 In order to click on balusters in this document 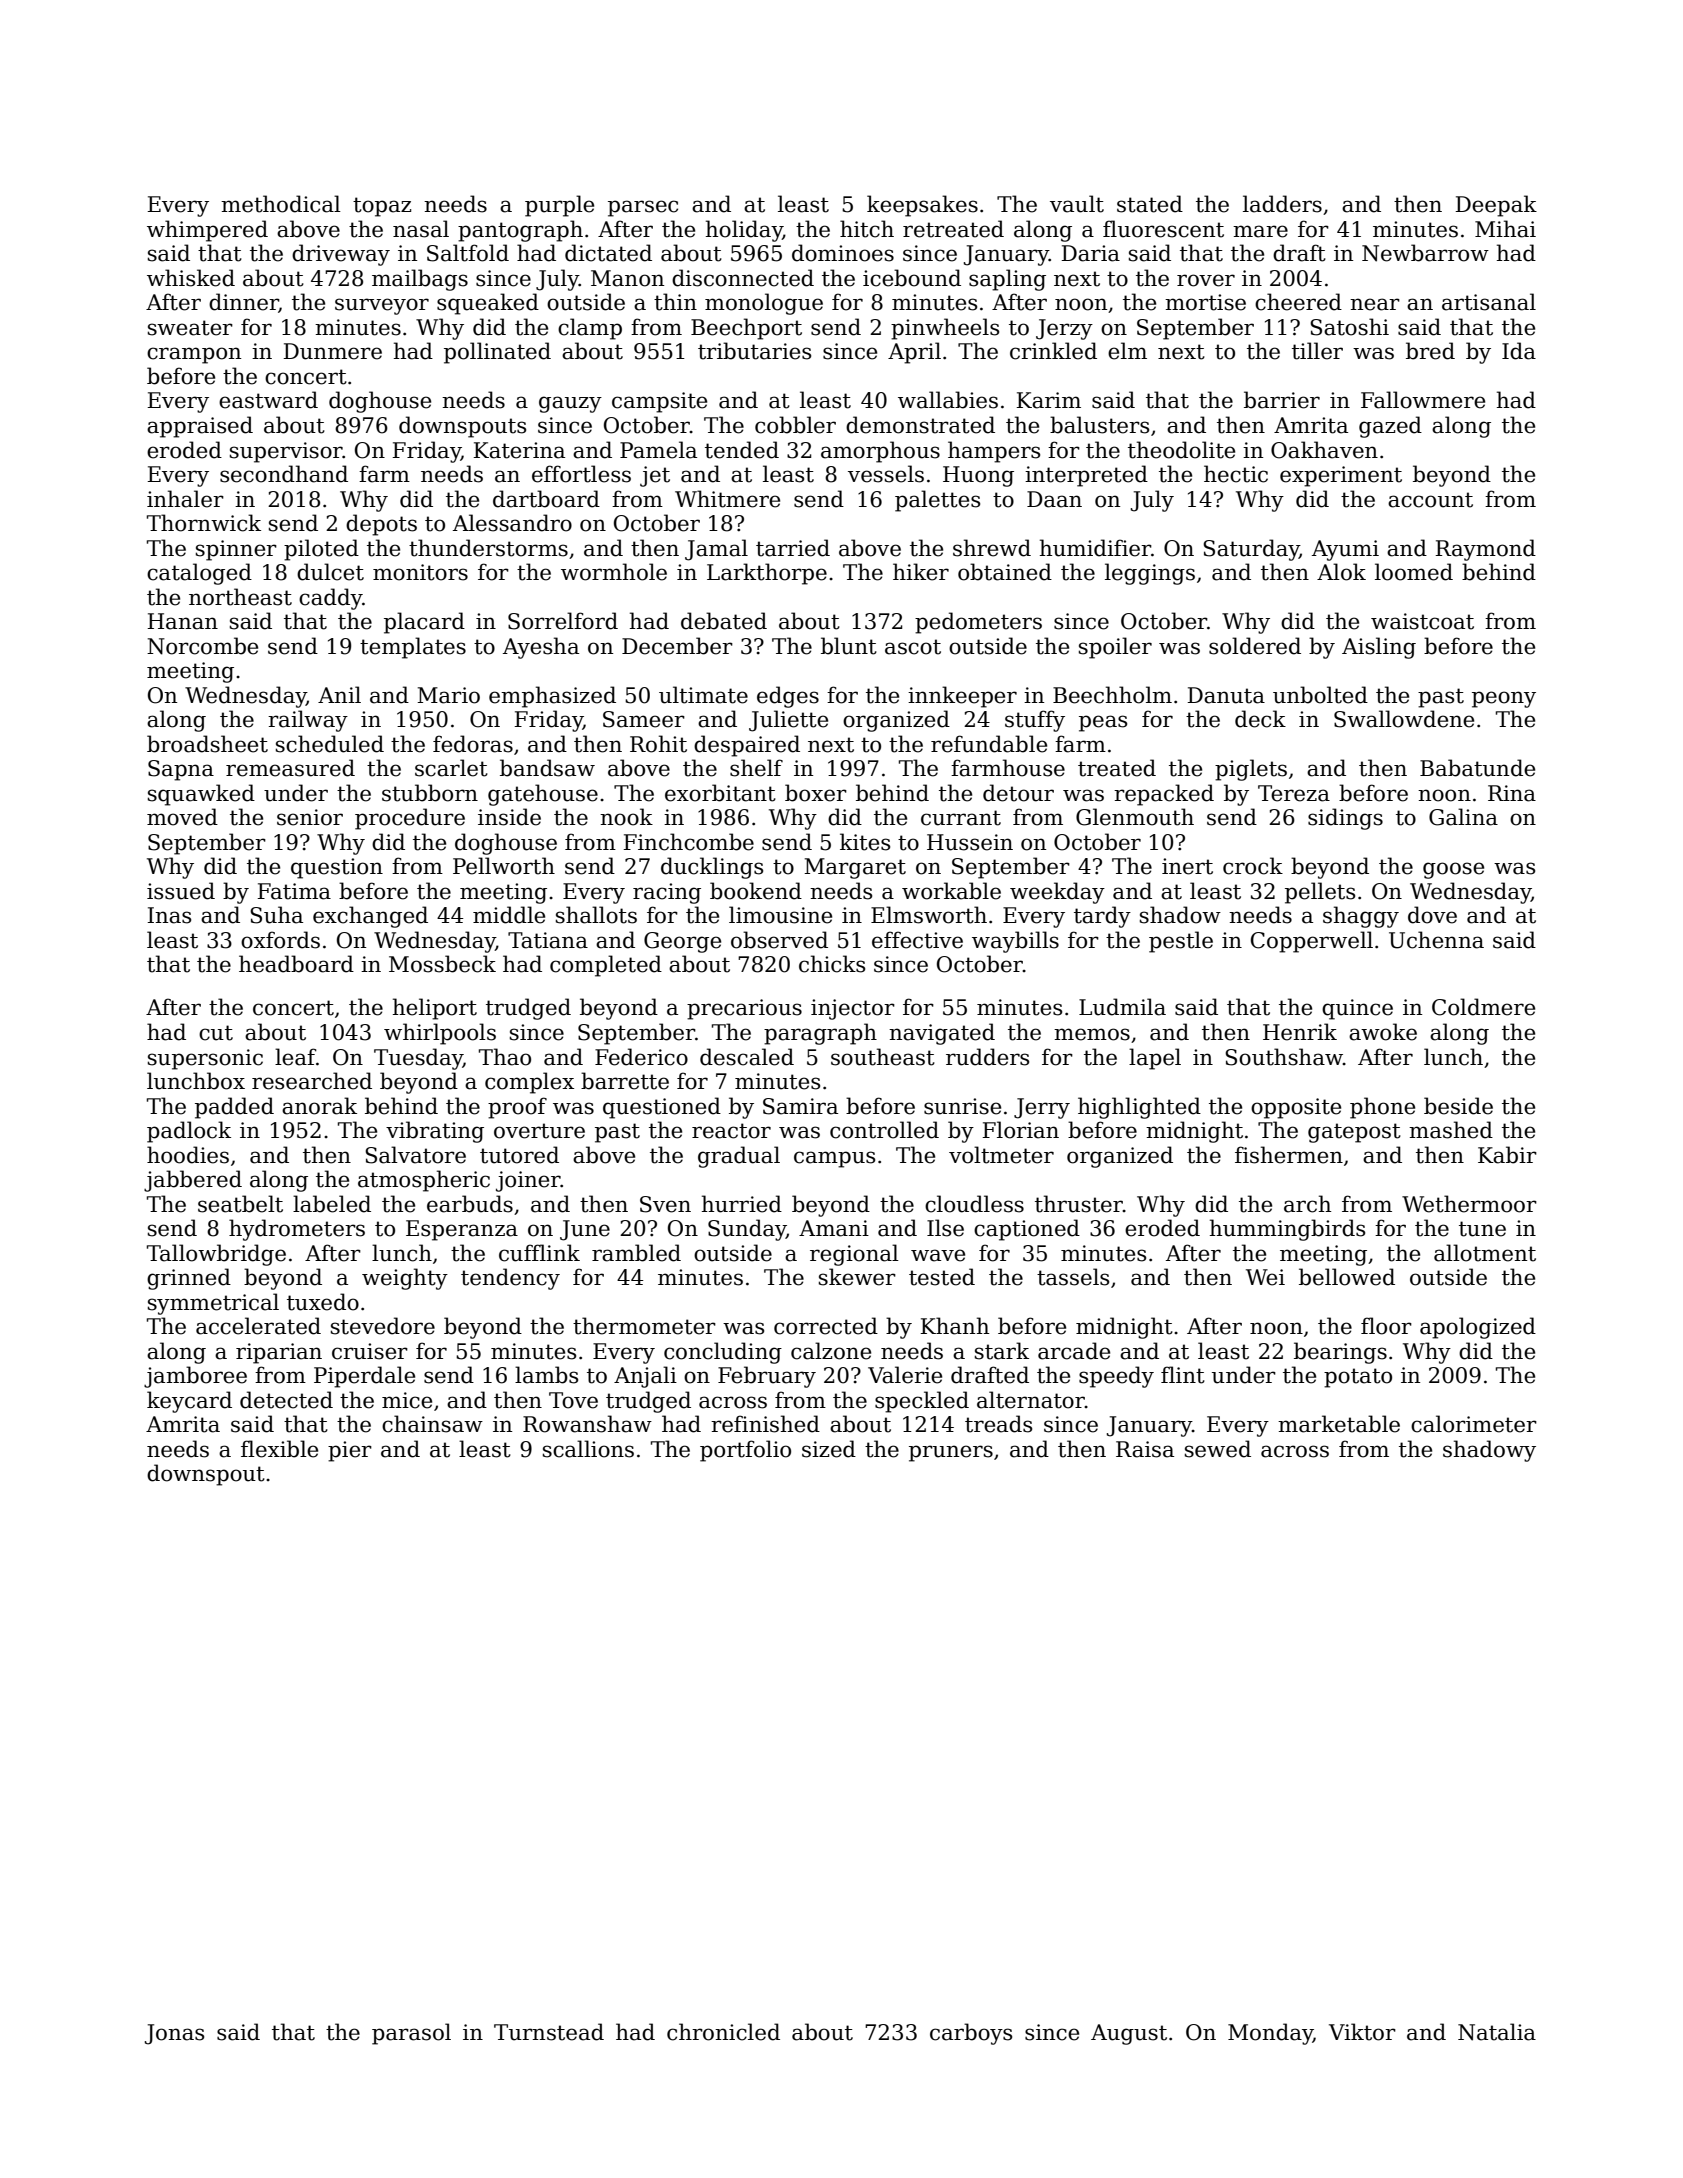, I will do `click(1099, 425)`.
